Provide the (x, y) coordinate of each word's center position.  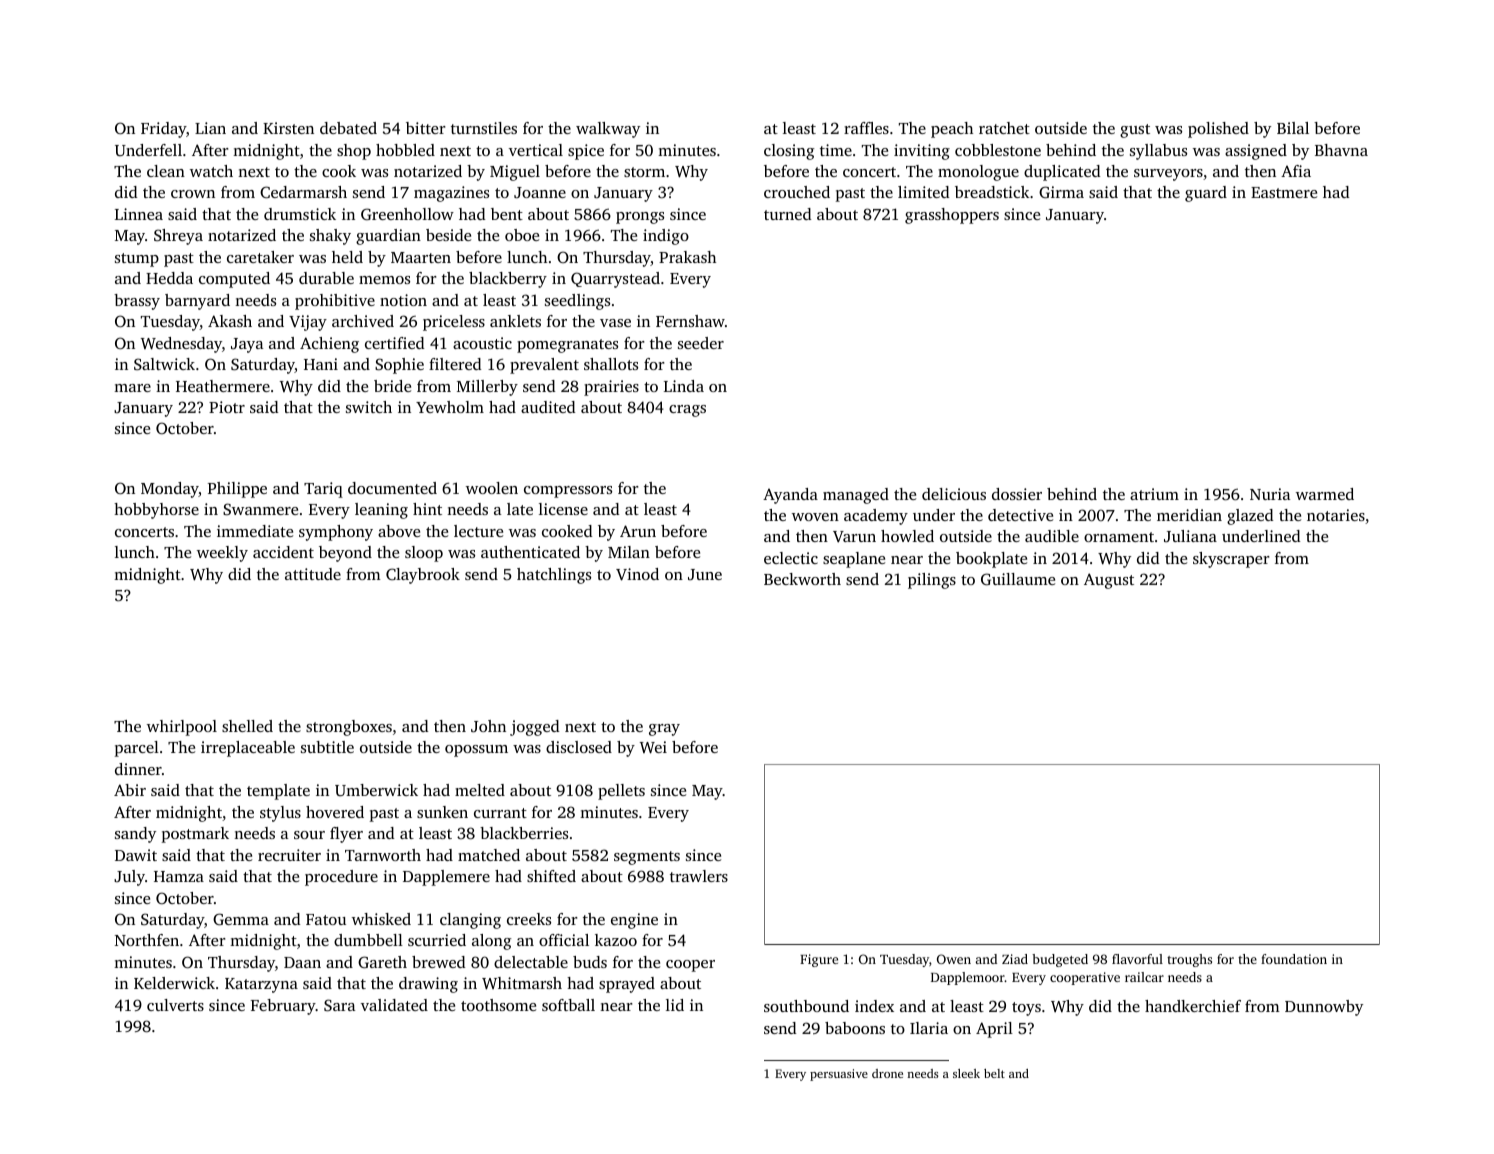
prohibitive (335, 302)
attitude (313, 574)
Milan (629, 552)
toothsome (498, 1005)
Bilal (1293, 128)
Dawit (136, 855)
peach (952, 130)
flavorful (1137, 959)
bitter (426, 128)
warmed (1325, 494)
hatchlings (554, 576)
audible (1052, 536)
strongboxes (349, 728)
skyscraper (1231, 560)
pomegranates (567, 346)
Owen (954, 959)
